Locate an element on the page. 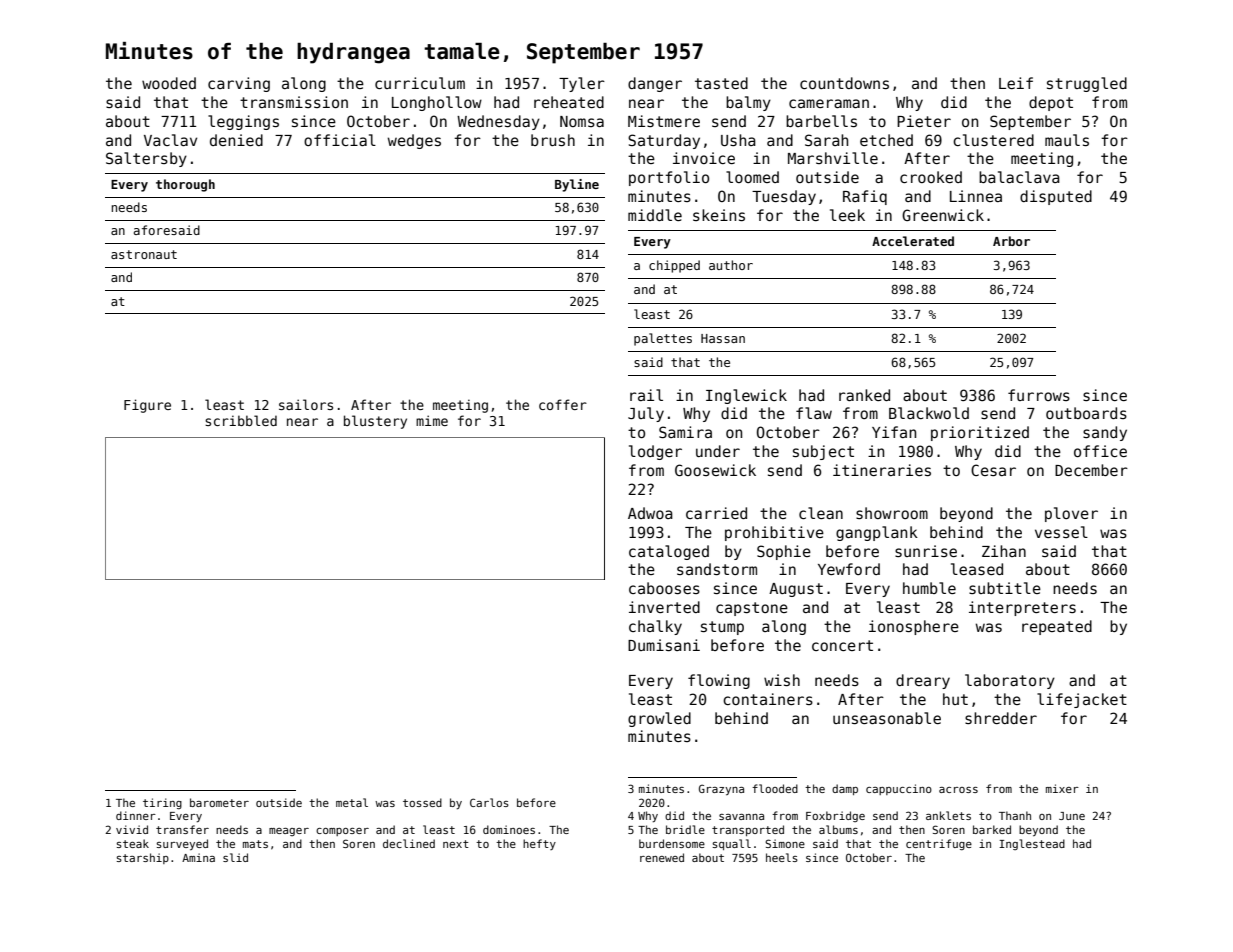  Tyler is located at coordinates (582, 84).
